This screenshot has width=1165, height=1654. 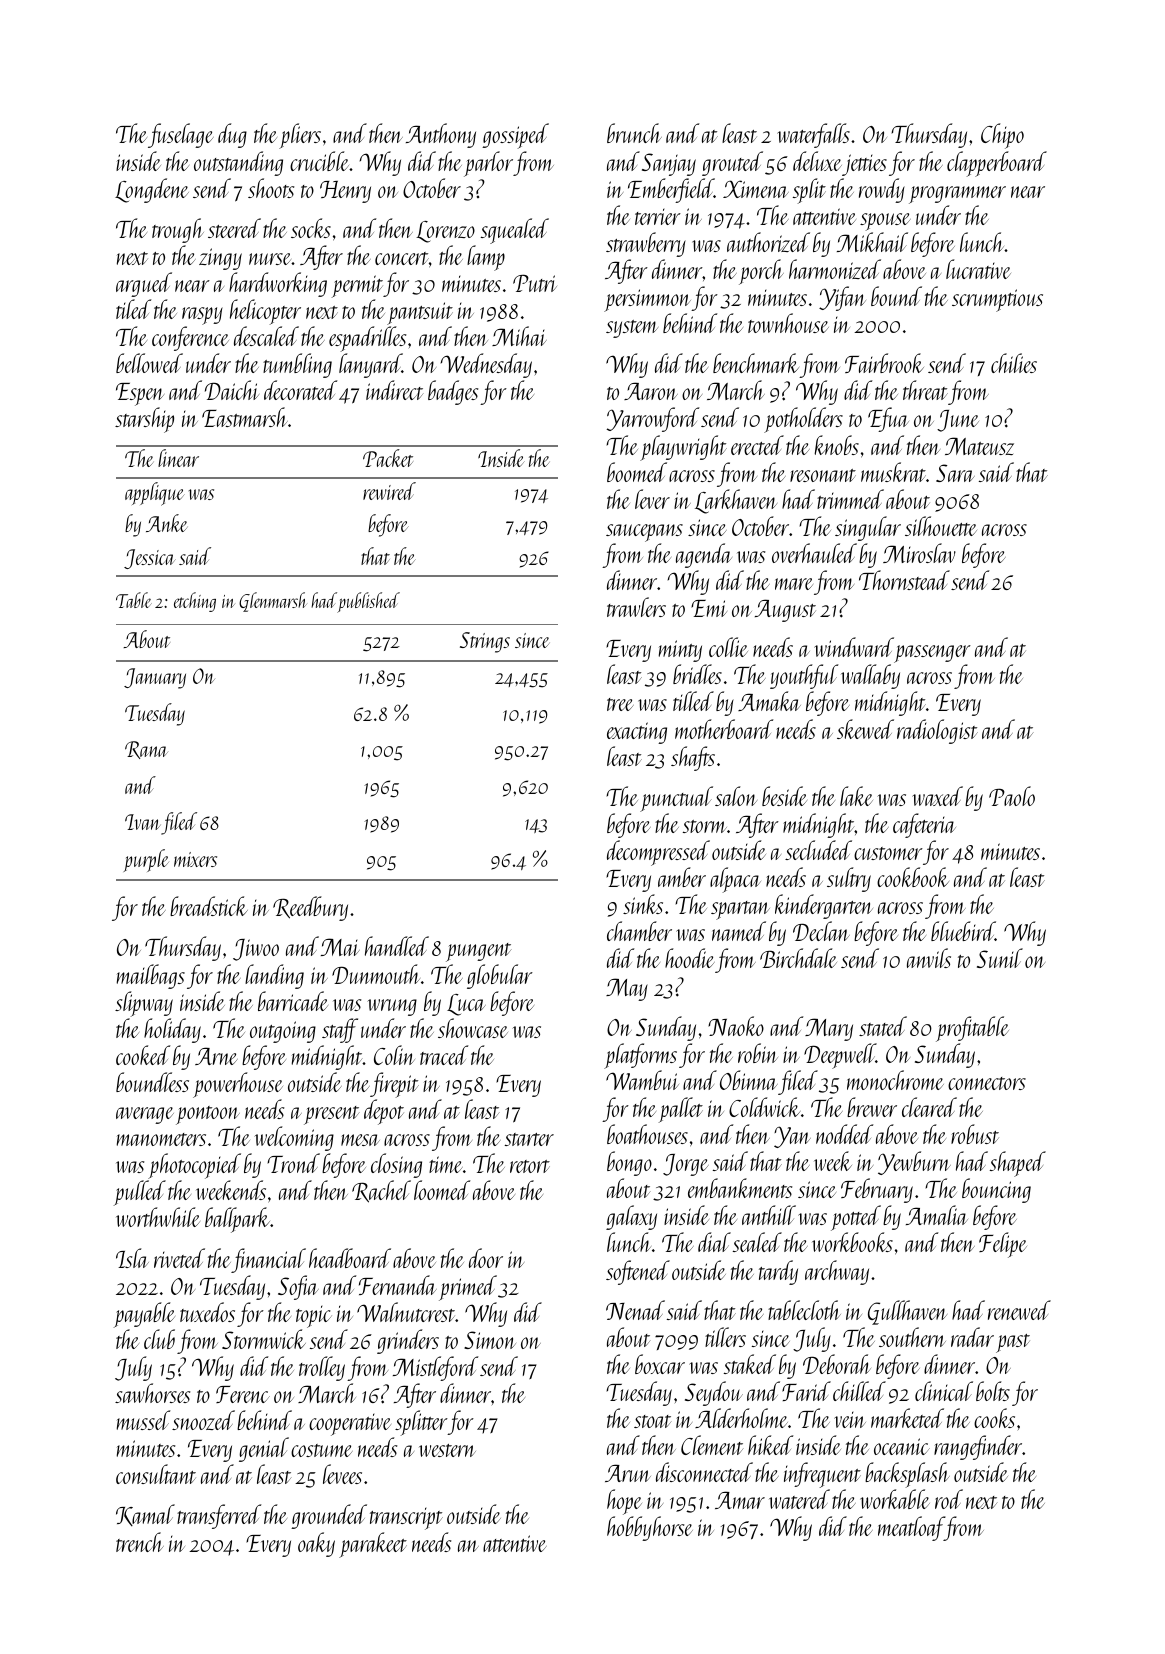 I want to click on breadstick, so click(x=209, y=906).
